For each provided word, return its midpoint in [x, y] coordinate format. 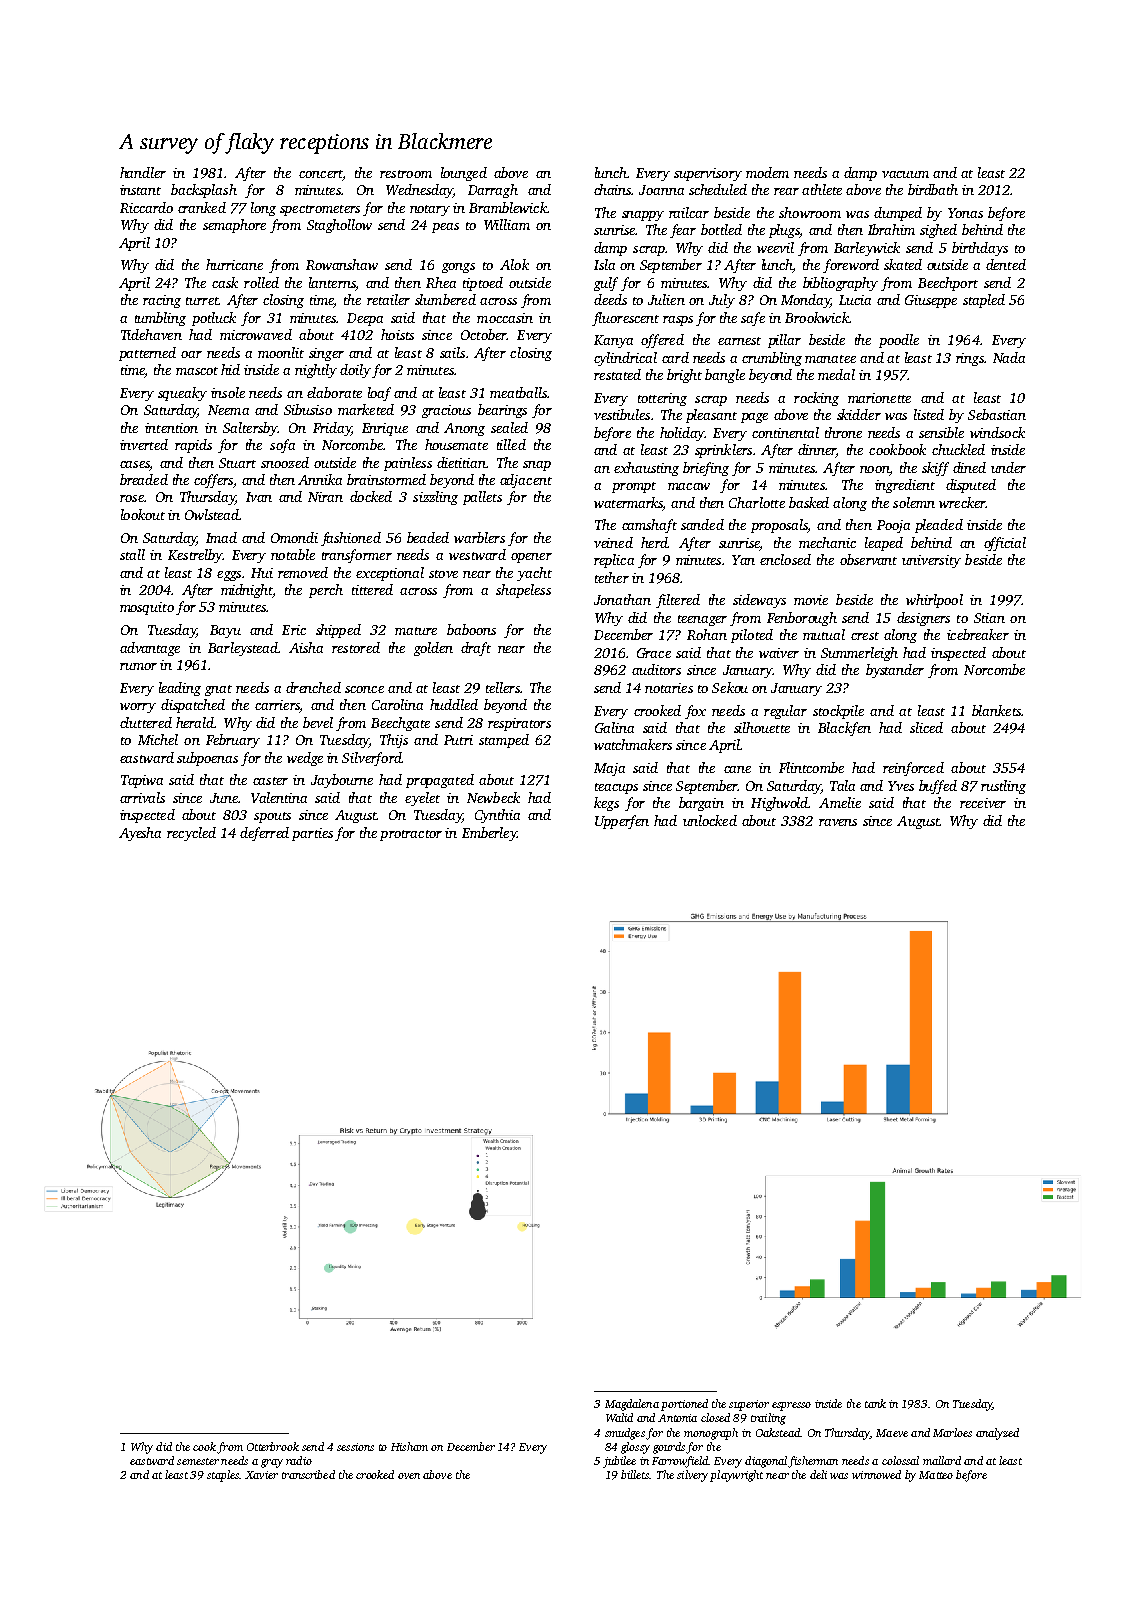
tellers [503, 687]
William [507, 224]
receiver [983, 803]
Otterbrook [273, 1446]
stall [132, 554]
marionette [879, 398]
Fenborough [802, 619]
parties [312, 834]
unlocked [710, 820]
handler [143, 172]
